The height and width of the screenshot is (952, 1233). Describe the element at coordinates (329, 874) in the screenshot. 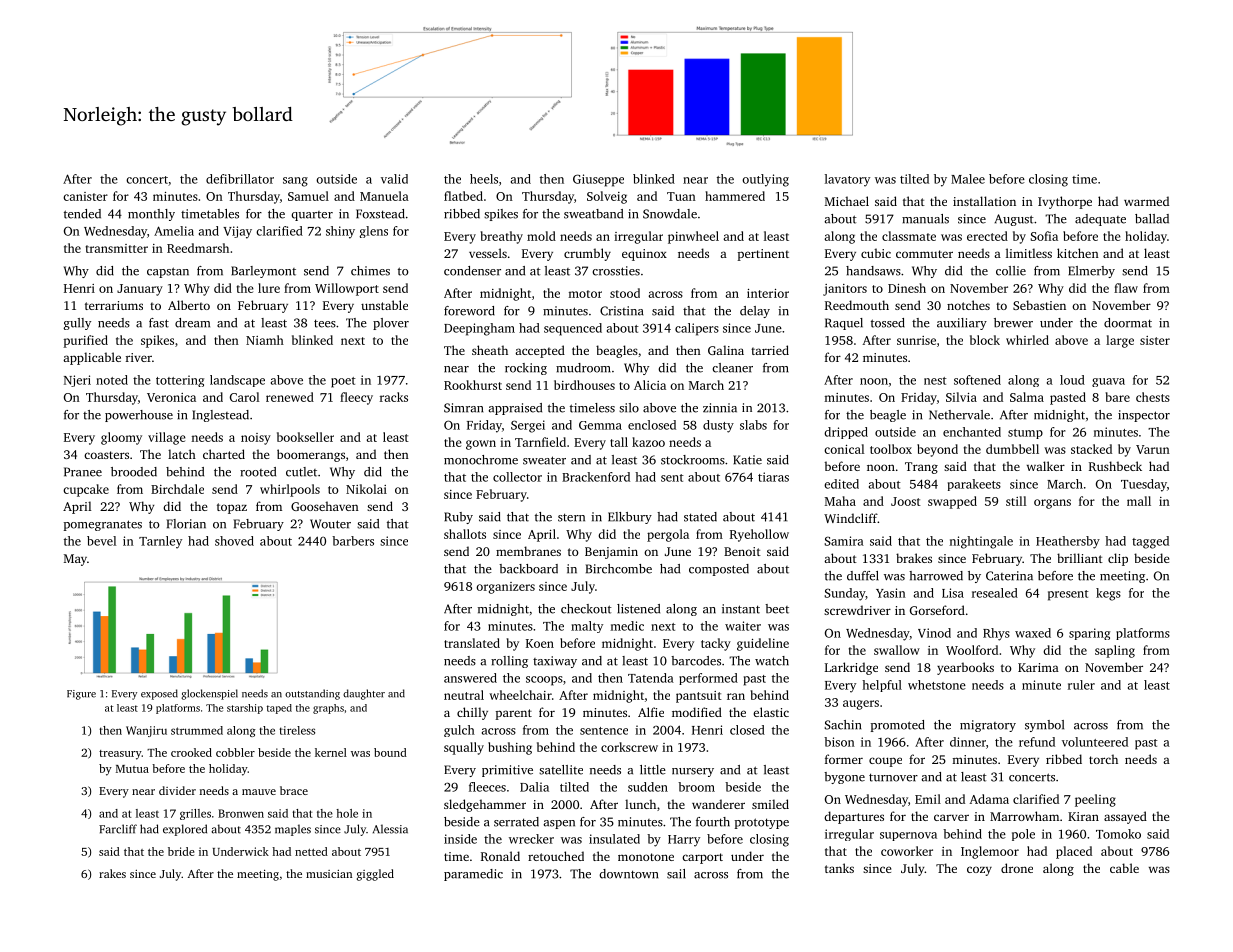

I see `musician` at that location.
